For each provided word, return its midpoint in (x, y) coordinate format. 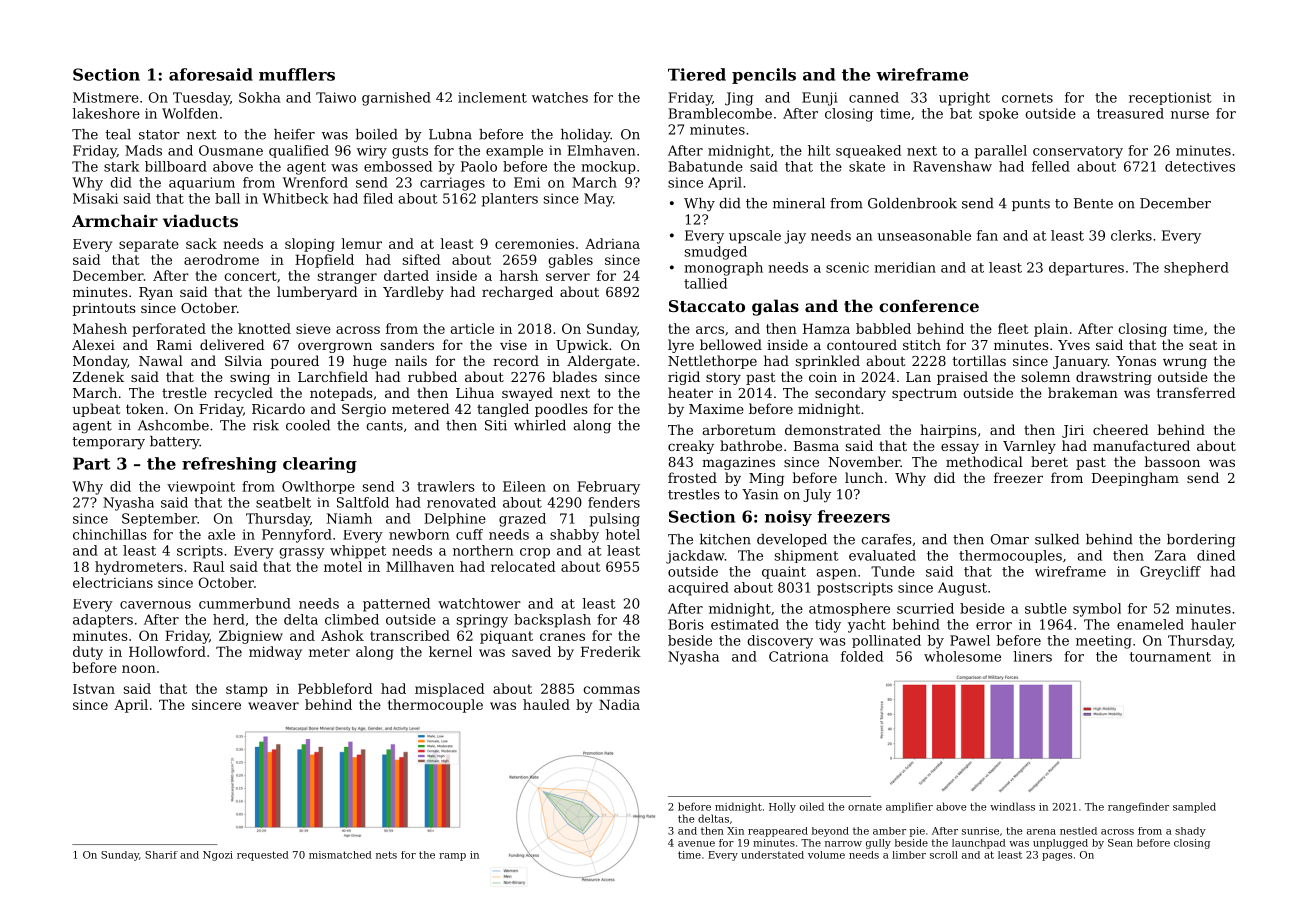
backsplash (552, 621)
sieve (313, 329)
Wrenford (315, 182)
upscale (755, 237)
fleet (1013, 328)
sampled (1194, 807)
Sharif (161, 855)
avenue (696, 844)
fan (987, 235)
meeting (1104, 642)
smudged (716, 253)
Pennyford (297, 536)
